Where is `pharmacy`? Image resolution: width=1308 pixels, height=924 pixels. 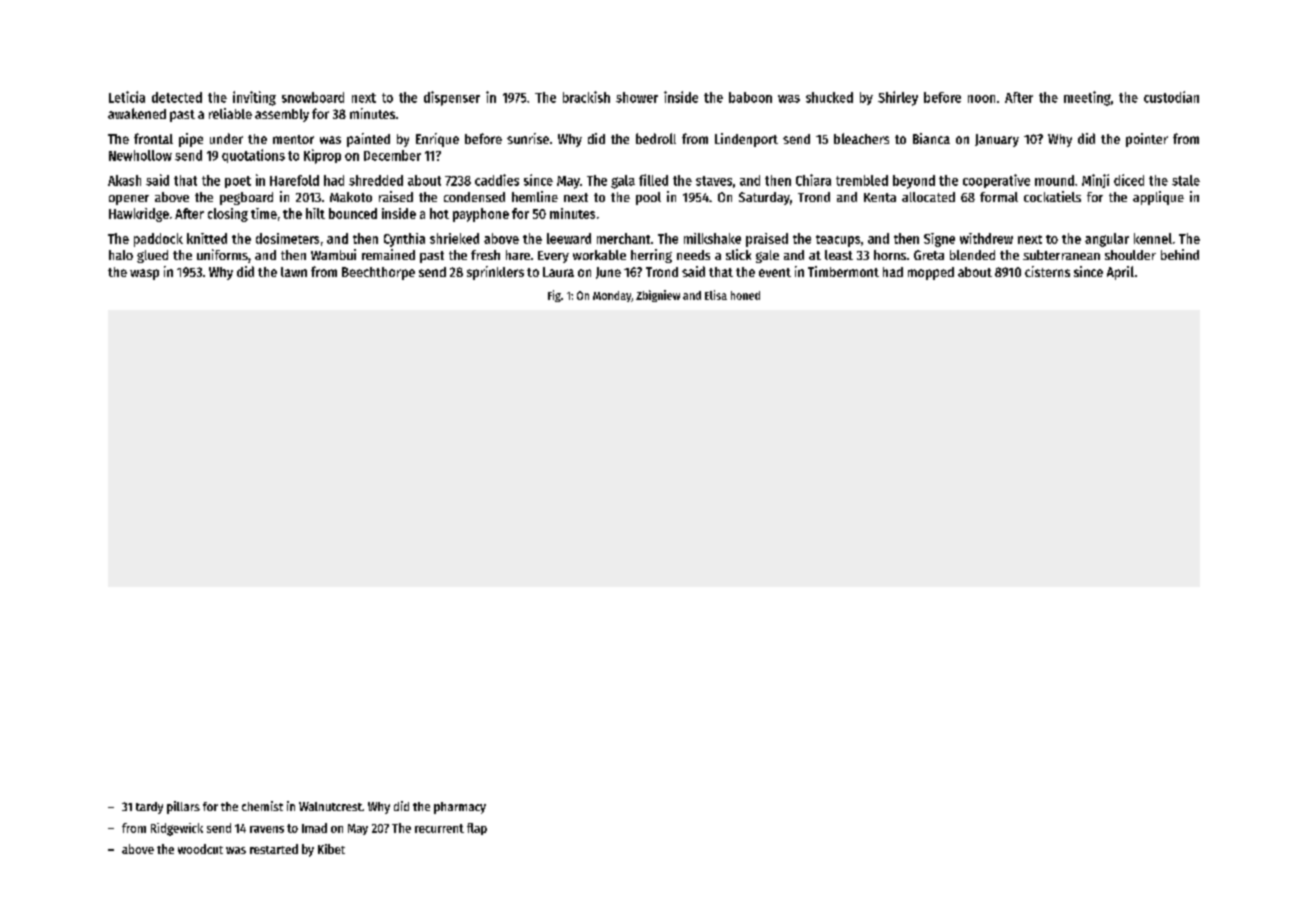
pharmacy is located at coordinates (460, 808).
